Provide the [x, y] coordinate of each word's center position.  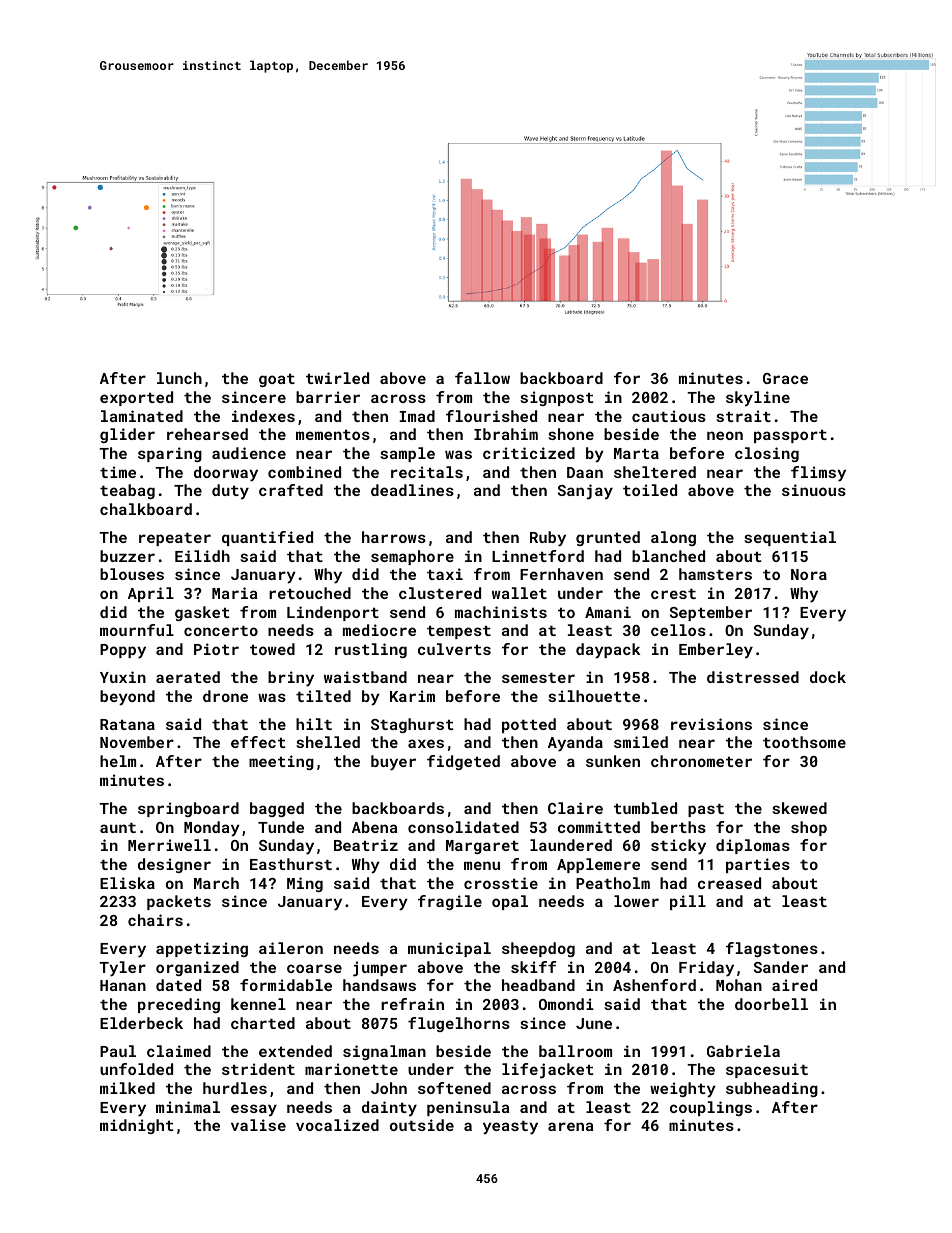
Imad [417, 416]
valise [258, 1125]
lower [636, 901]
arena [570, 1126]
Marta [636, 453]
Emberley [716, 651]
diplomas [753, 846]
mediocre [379, 630]
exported [136, 398]
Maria [234, 593]
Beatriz [366, 845]
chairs [155, 920]
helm [118, 761]
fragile [450, 902]
